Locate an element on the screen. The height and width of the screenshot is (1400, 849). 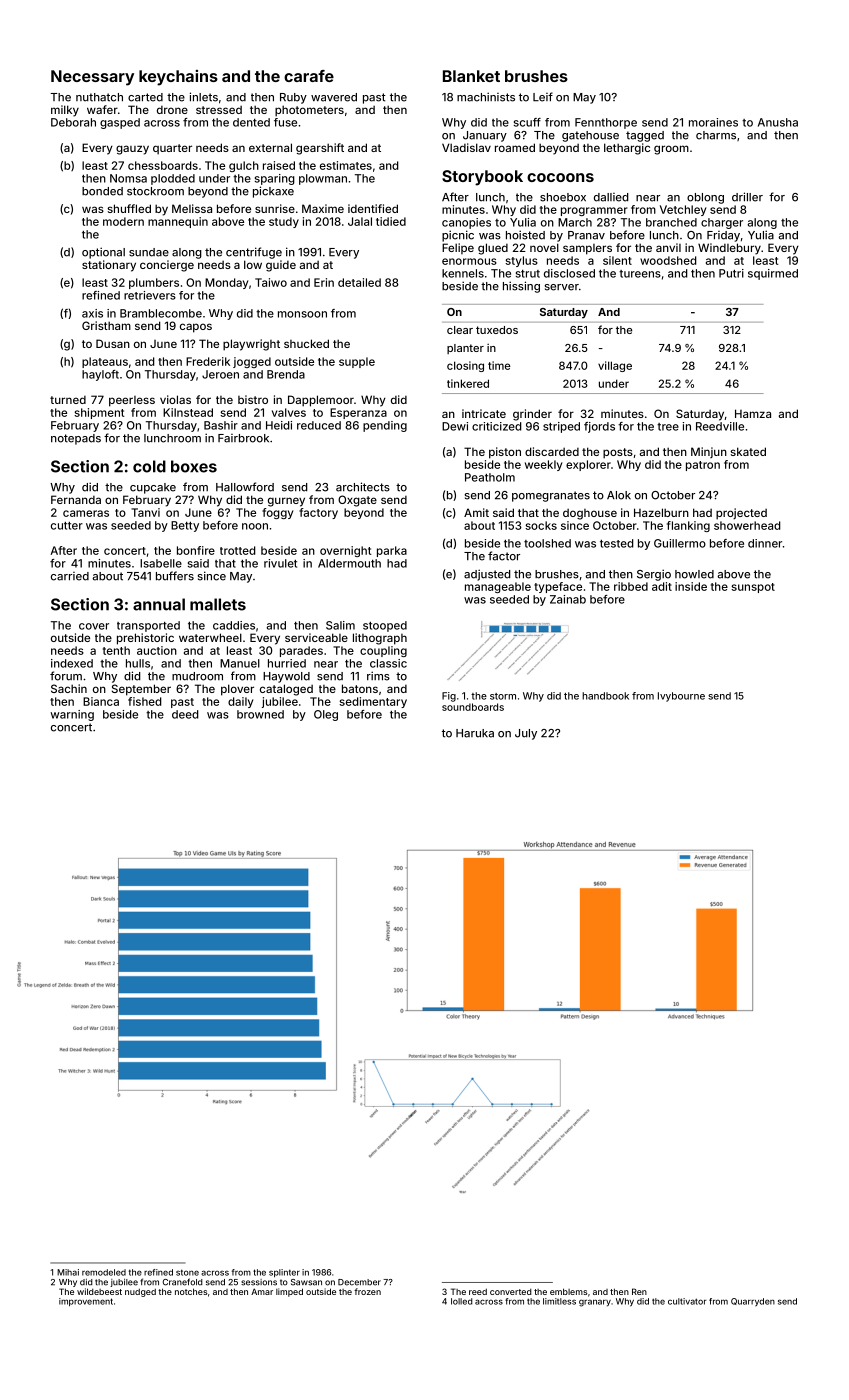
deed is located at coordinates (185, 714).
